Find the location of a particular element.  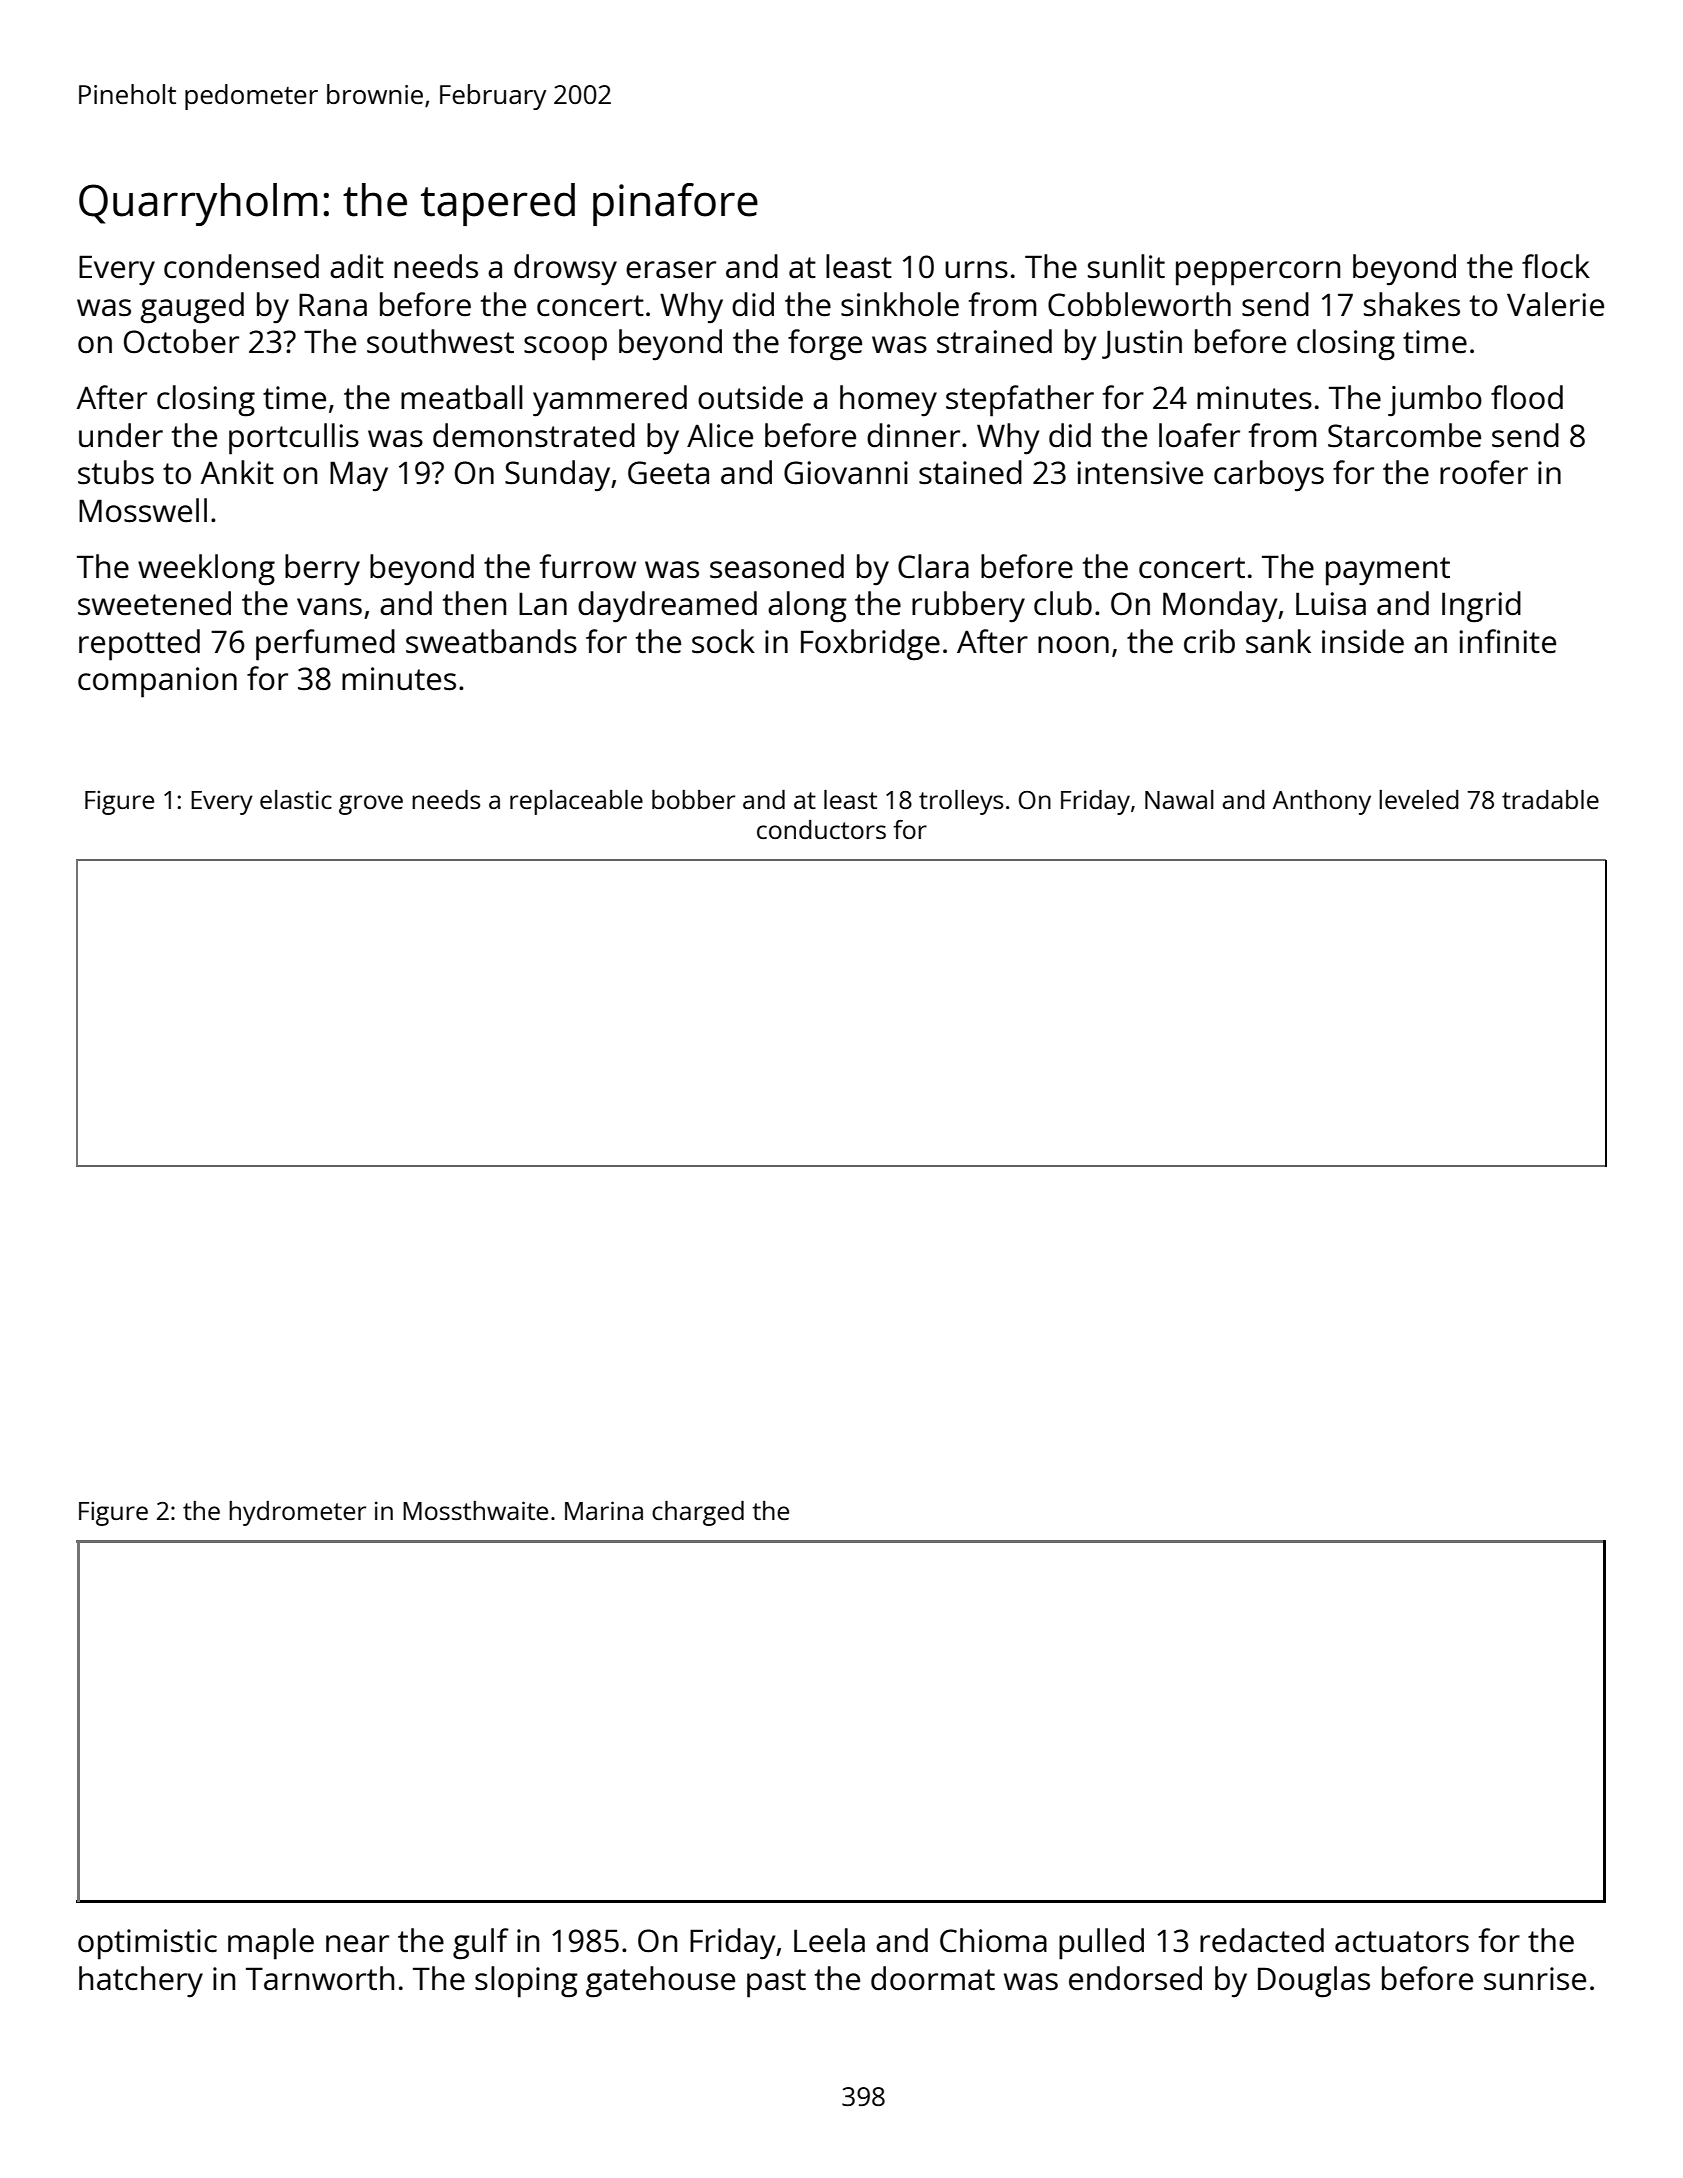

charged is located at coordinates (698, 1513).
